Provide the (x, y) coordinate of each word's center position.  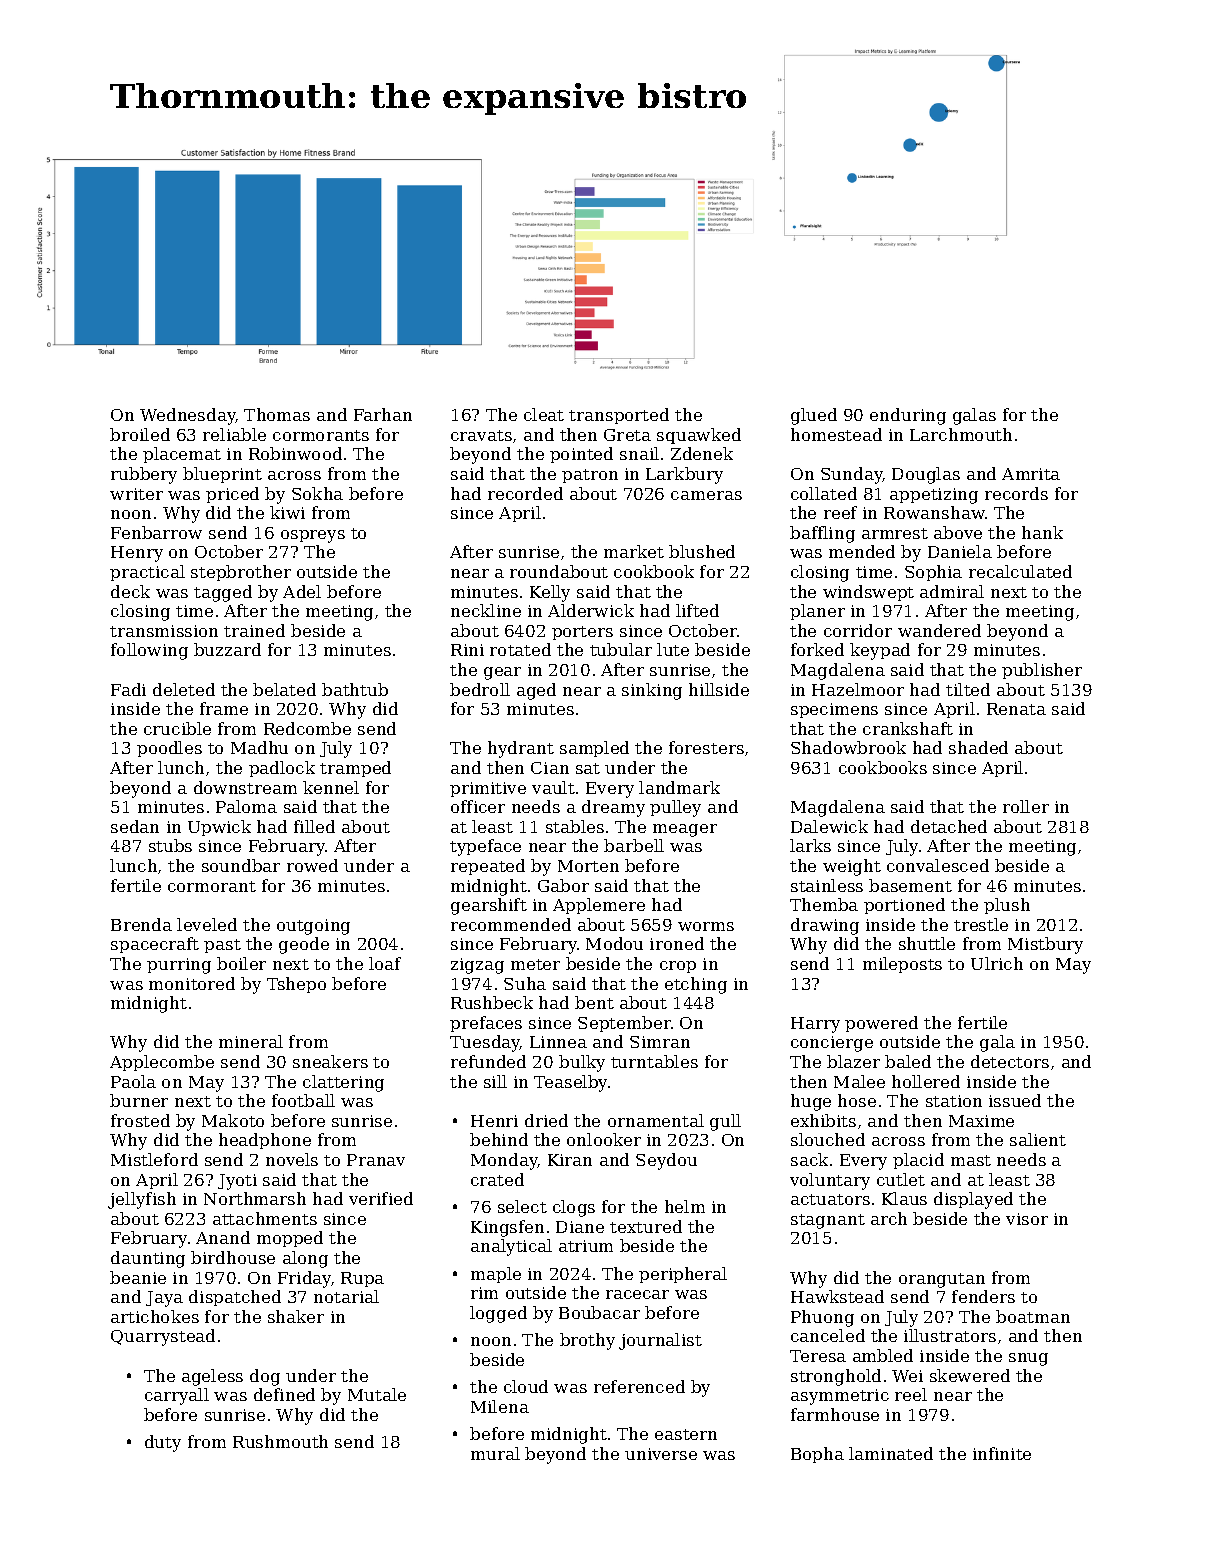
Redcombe (307, 728)
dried (546, 1120)
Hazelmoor (858, 689)
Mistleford (154, 1159)
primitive (488, 789)
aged (536, 691)
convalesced (938, 865)
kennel (331, 787)
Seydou (666, 1161)
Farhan (383, 414)
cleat (544, 414)
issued (1015, 1100)
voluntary (830, 1181)
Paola (133, 1081)
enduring (908, 416)
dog (265, 1377)
